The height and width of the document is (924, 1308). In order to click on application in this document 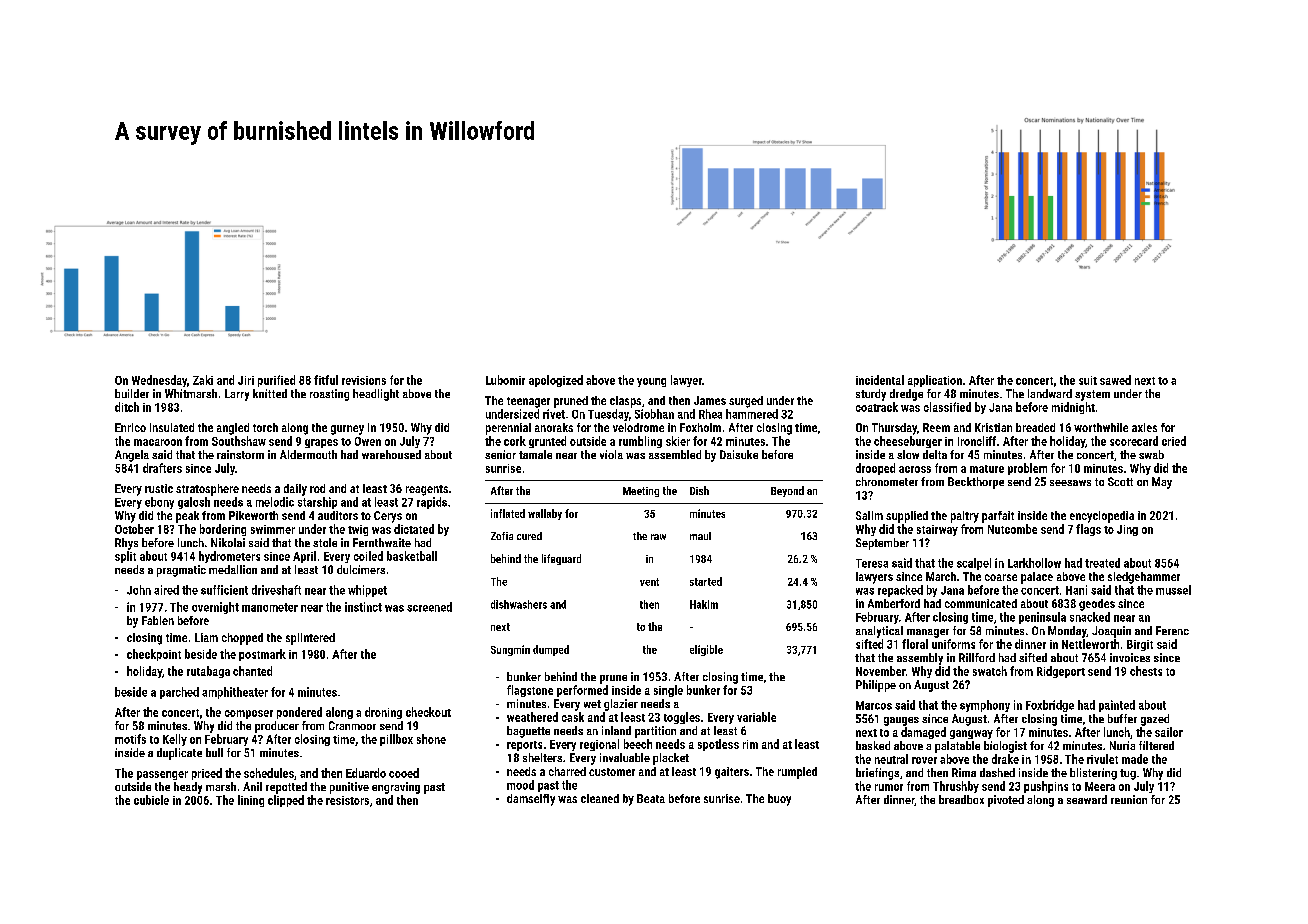, I will do `click(935, 381)`.
